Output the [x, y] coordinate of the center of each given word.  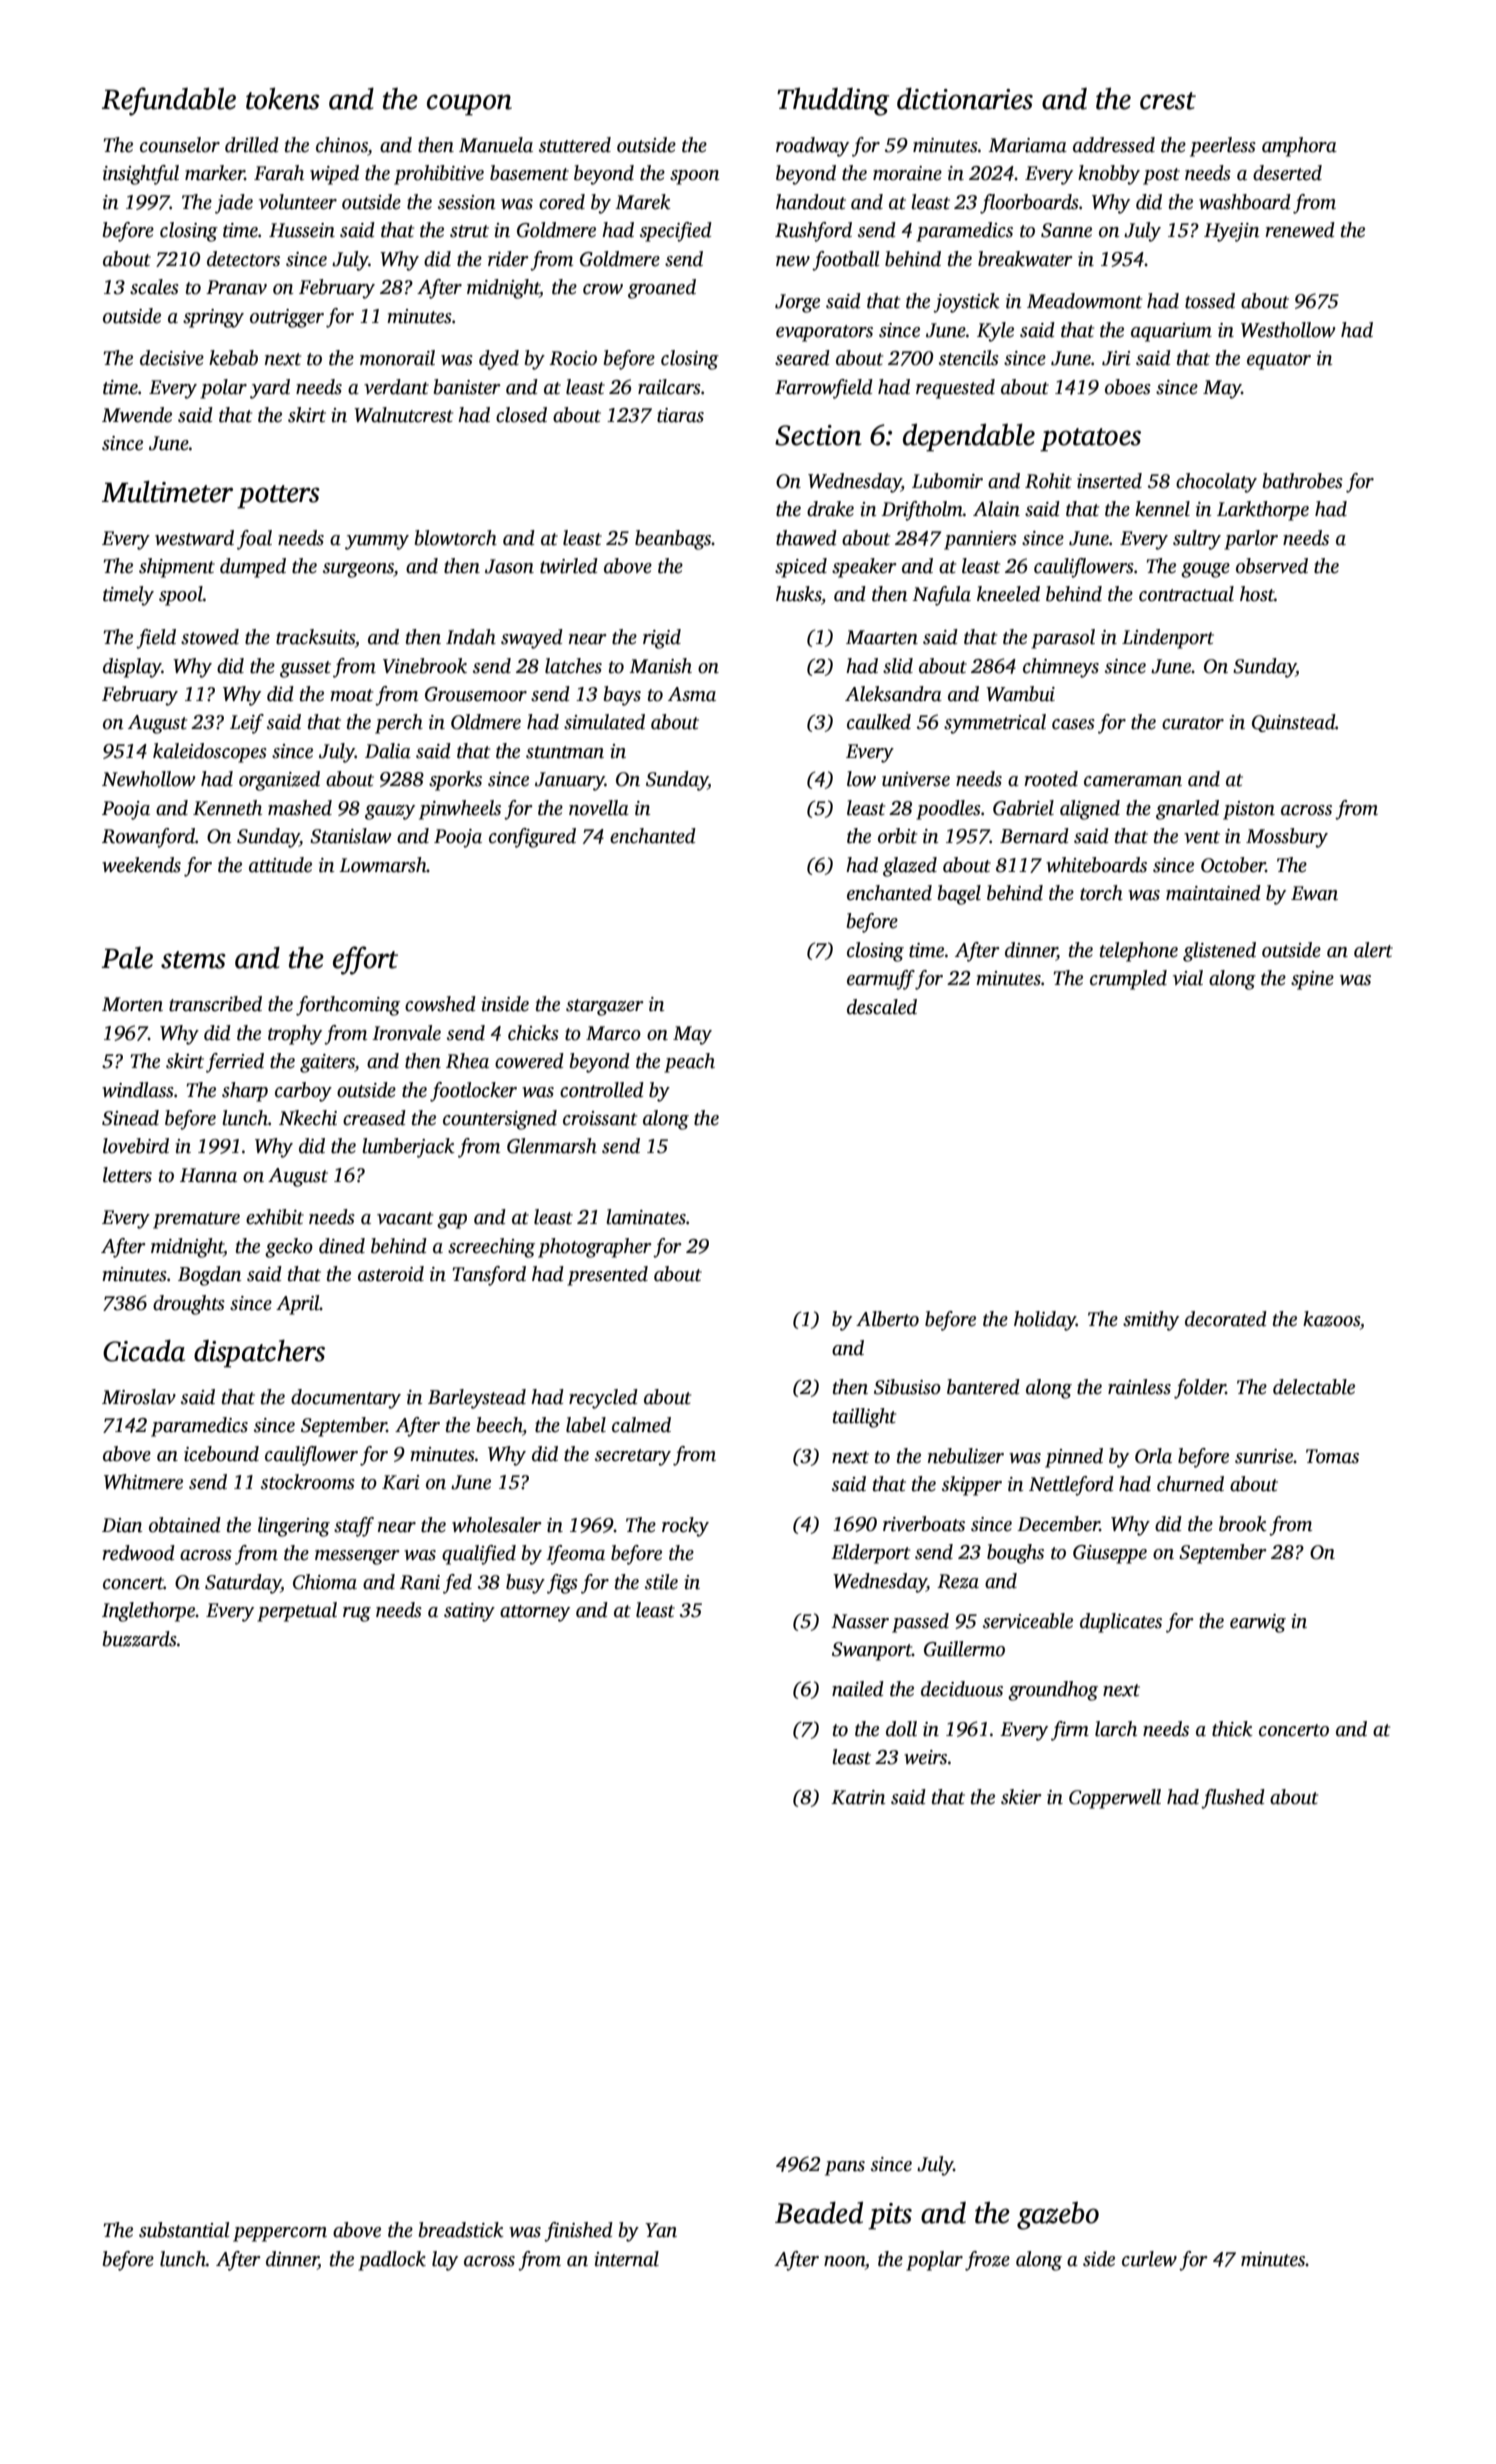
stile [661, 1582]
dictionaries [965, 98]
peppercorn [280, 2234]
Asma [692, 694]
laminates [646, 1217]
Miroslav [139, 1397]
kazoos [1331, 1319]
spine [1312, 980]
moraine [907, 173]
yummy [377, 542]
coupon [469, 105]
